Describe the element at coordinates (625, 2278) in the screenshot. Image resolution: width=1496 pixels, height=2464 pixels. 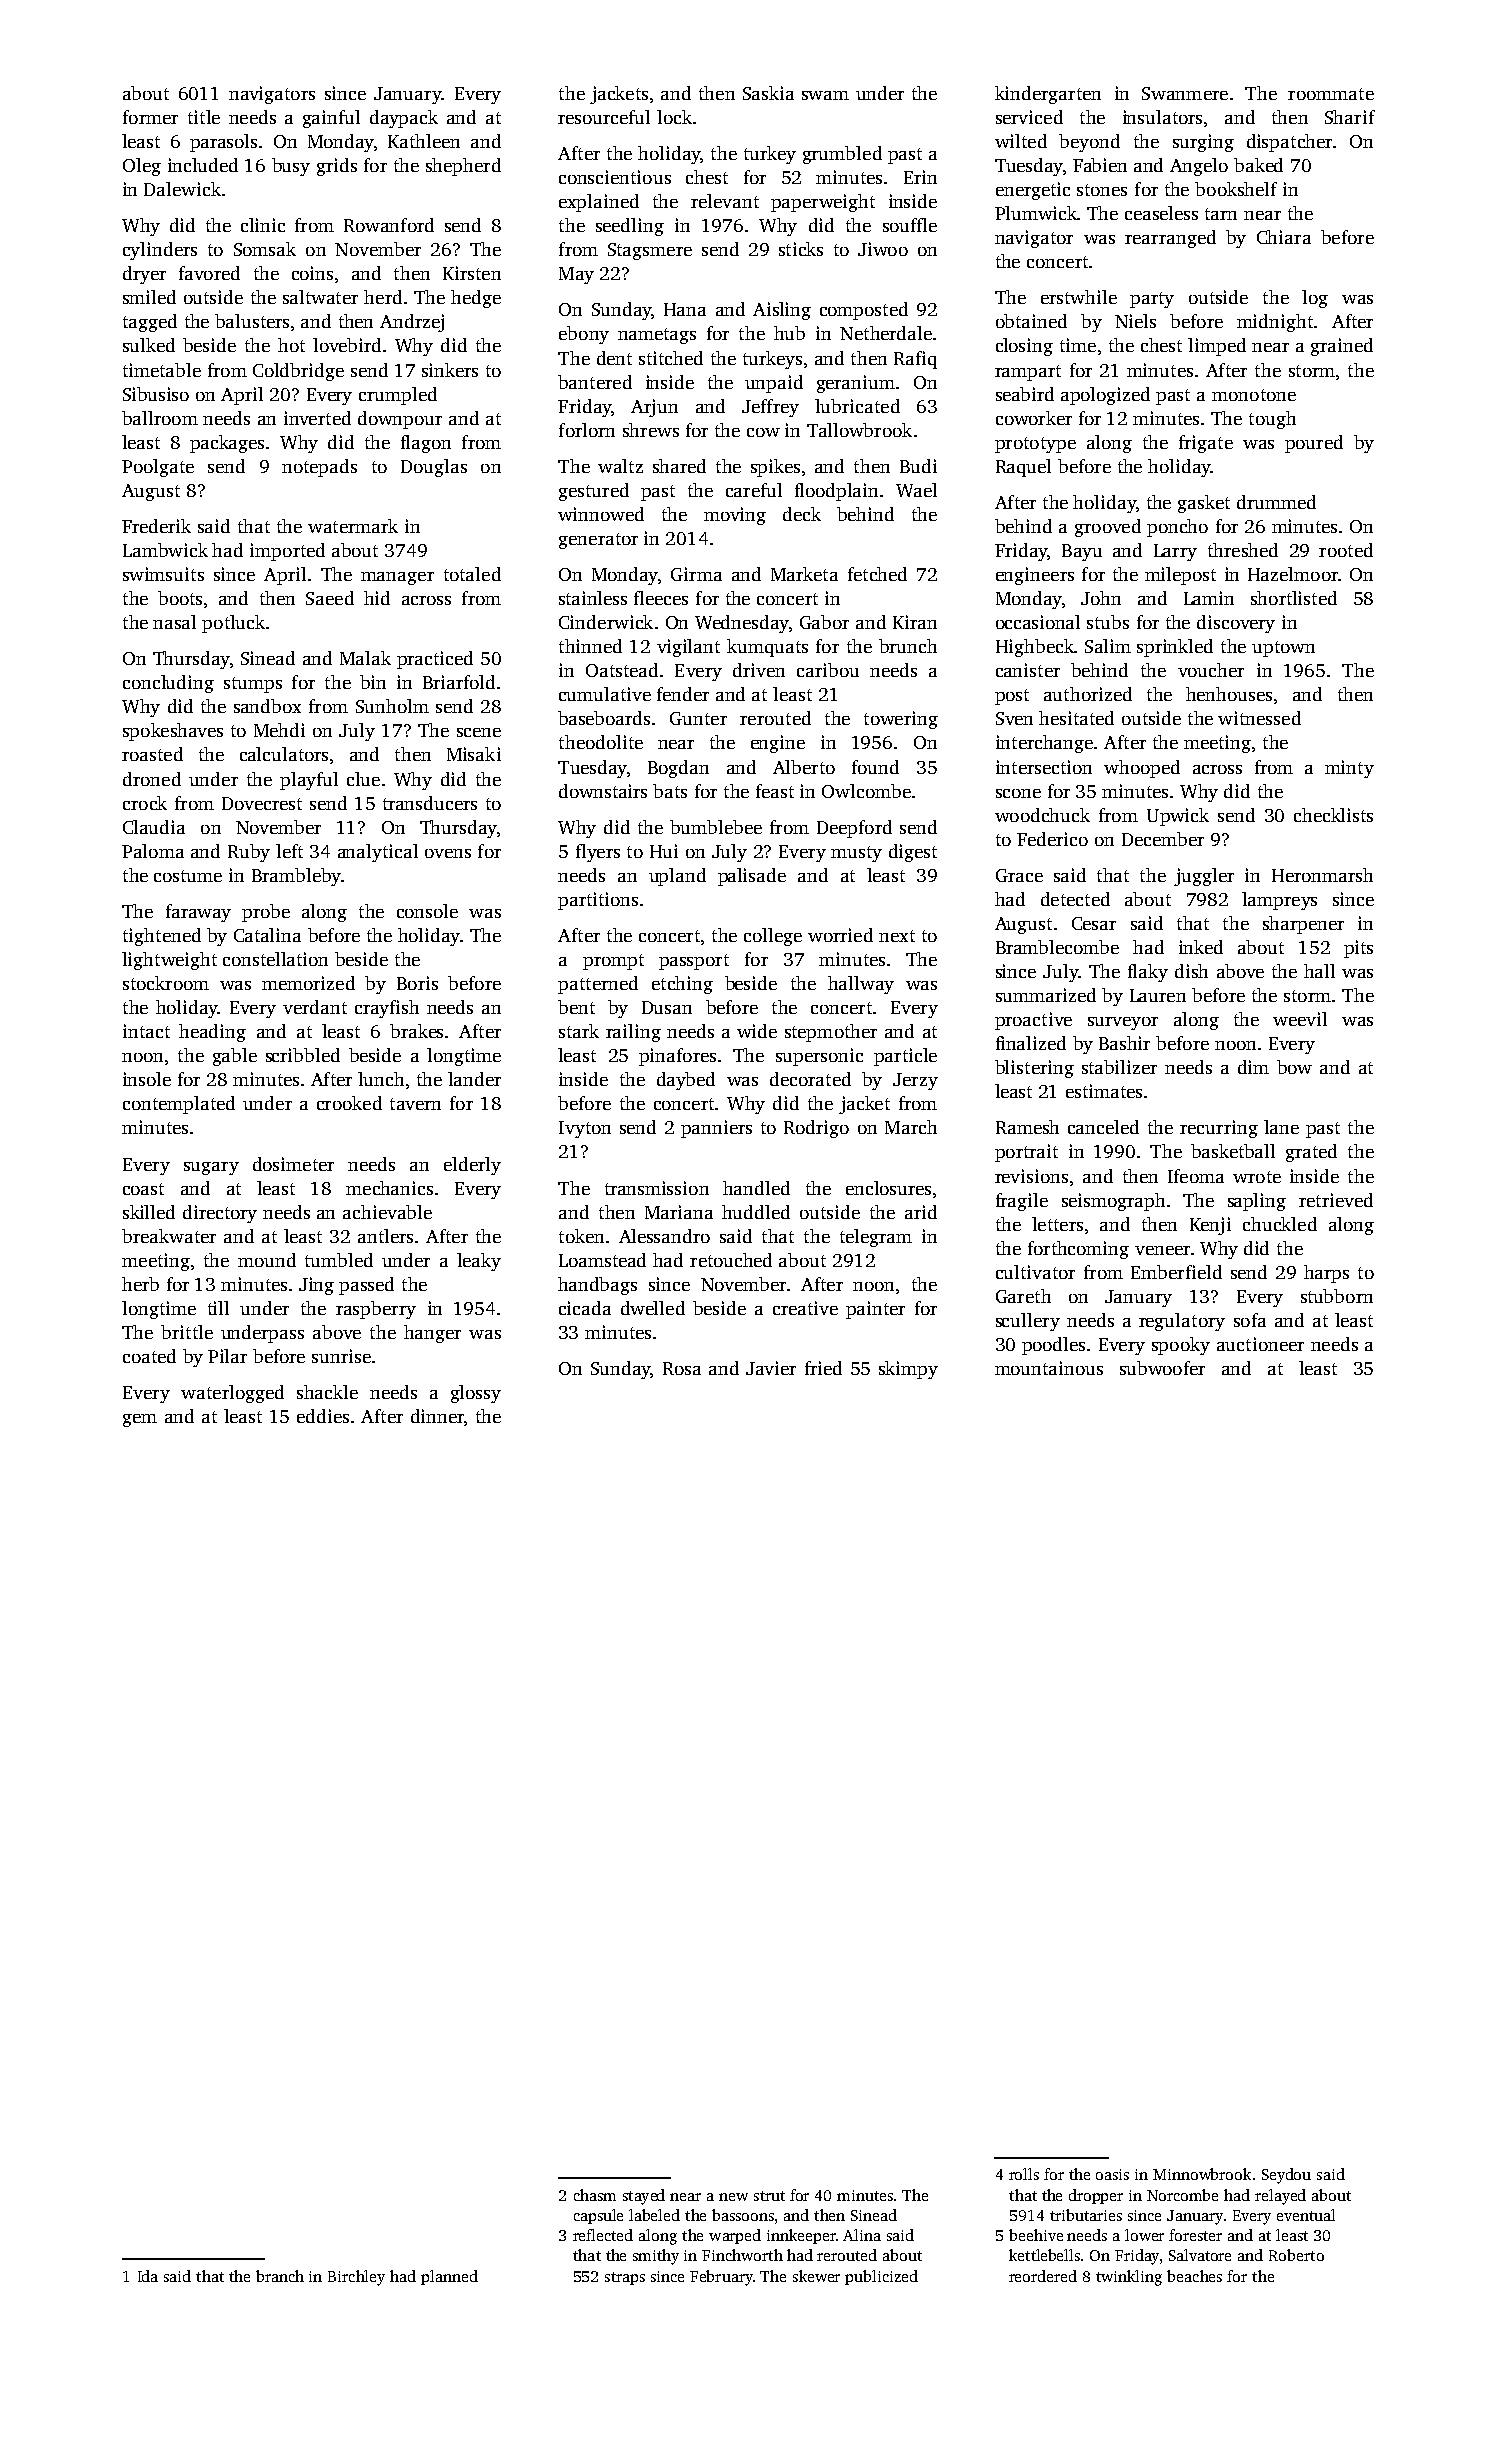
I see `straps` at that location.
